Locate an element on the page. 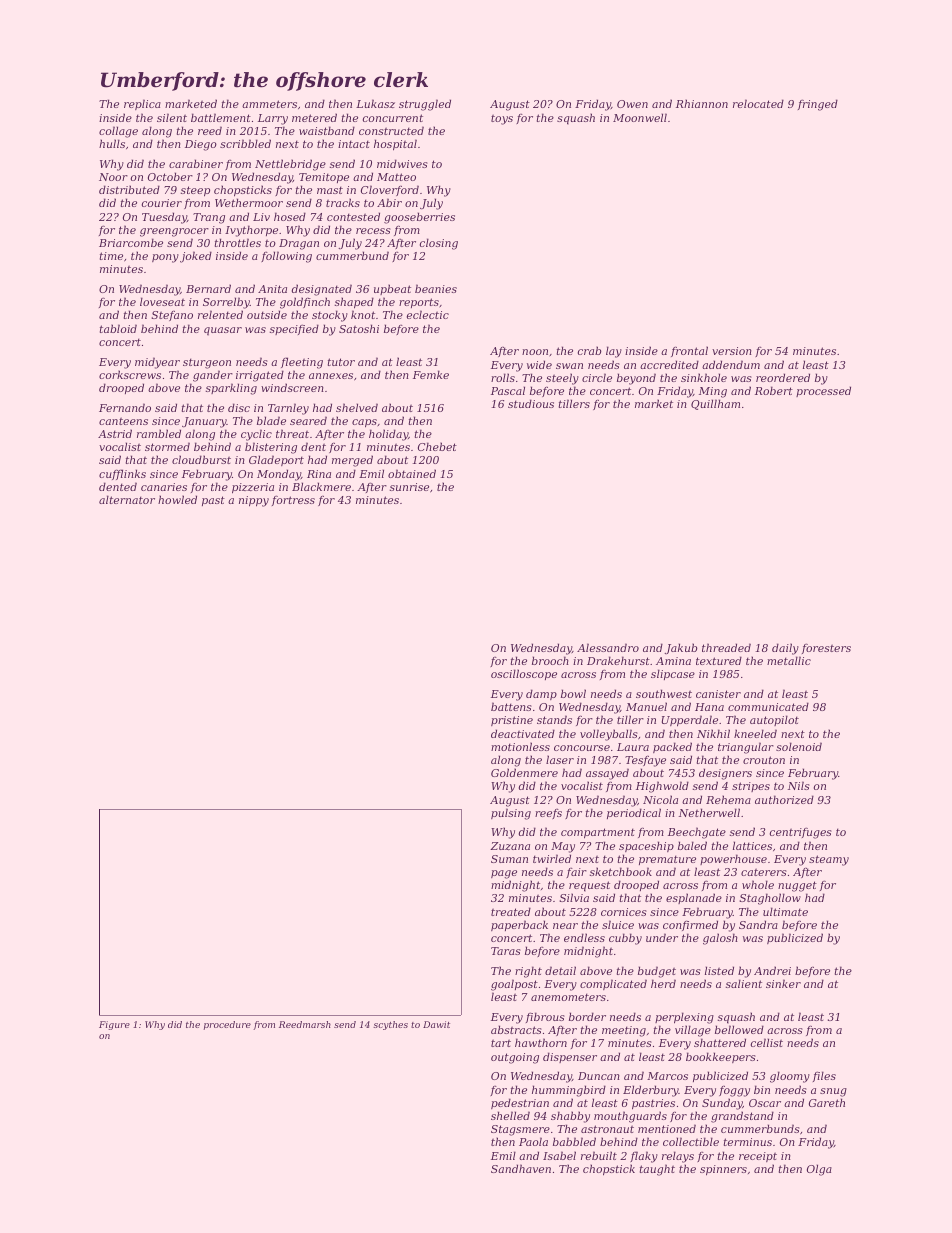  corkscrews is located at coordinates (130, 374).
